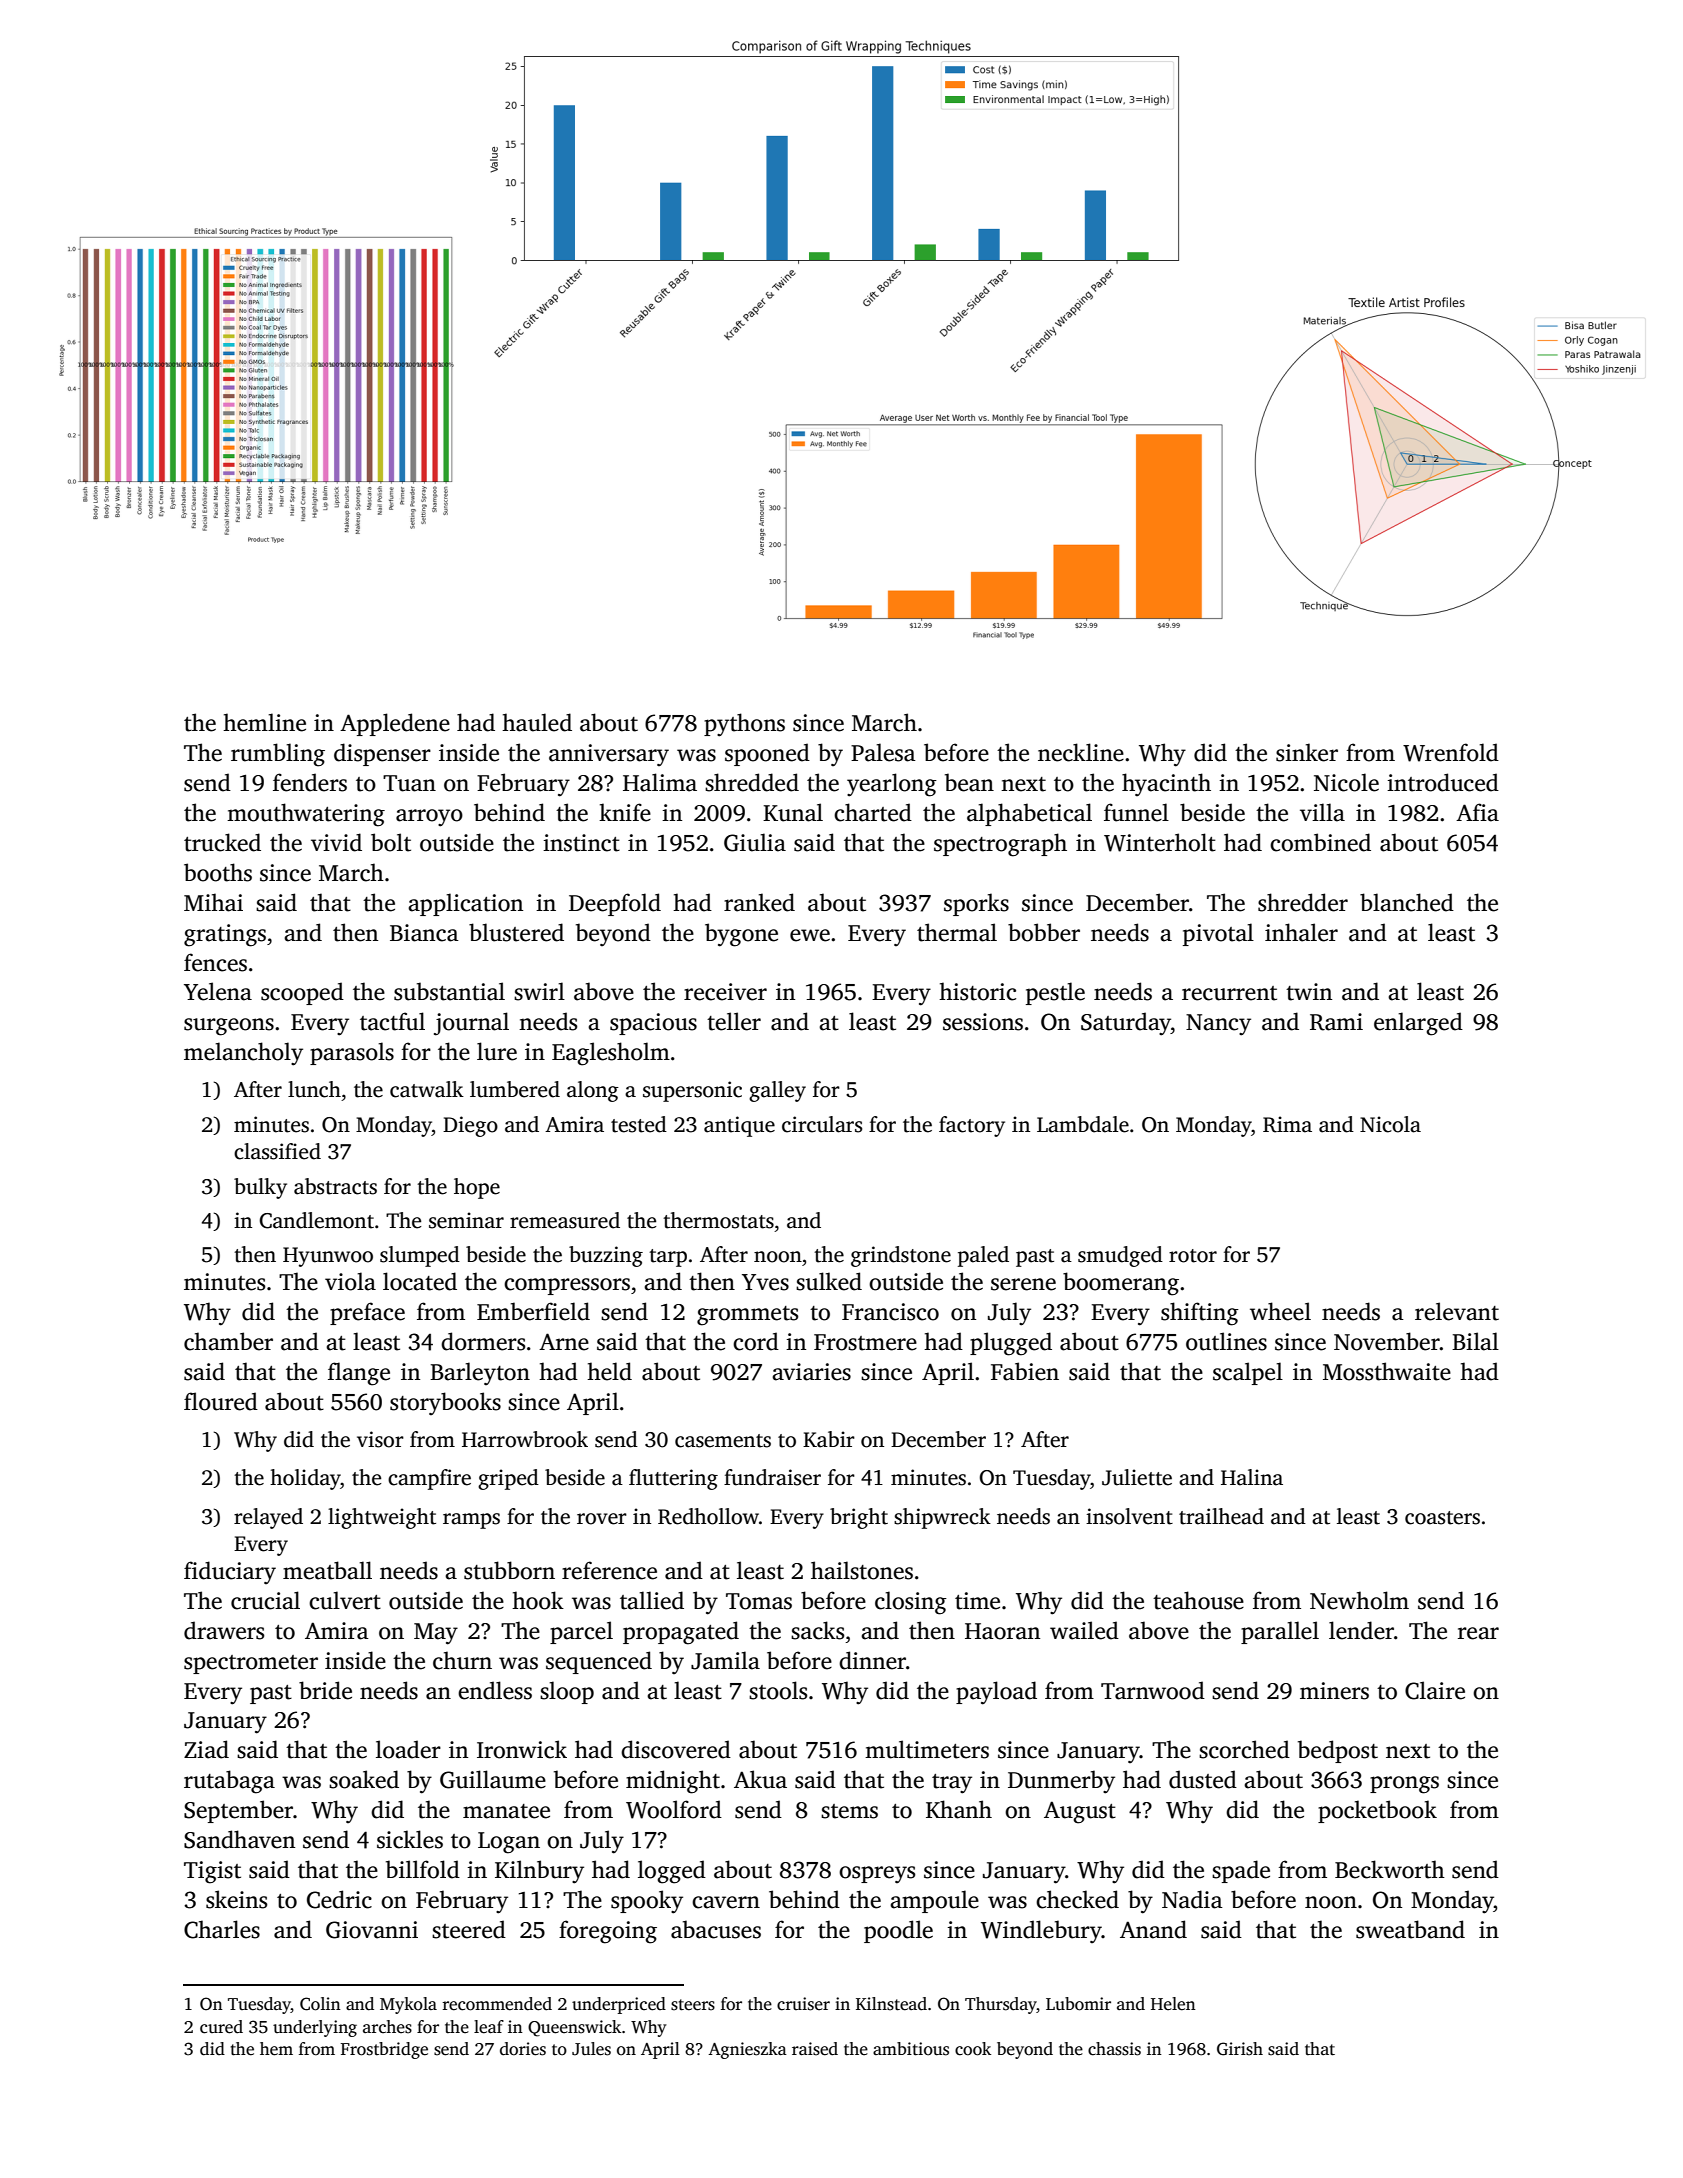 The height and width of the image is (2178, 1683). I want to click on Nicola, so click(1390, 1124).
